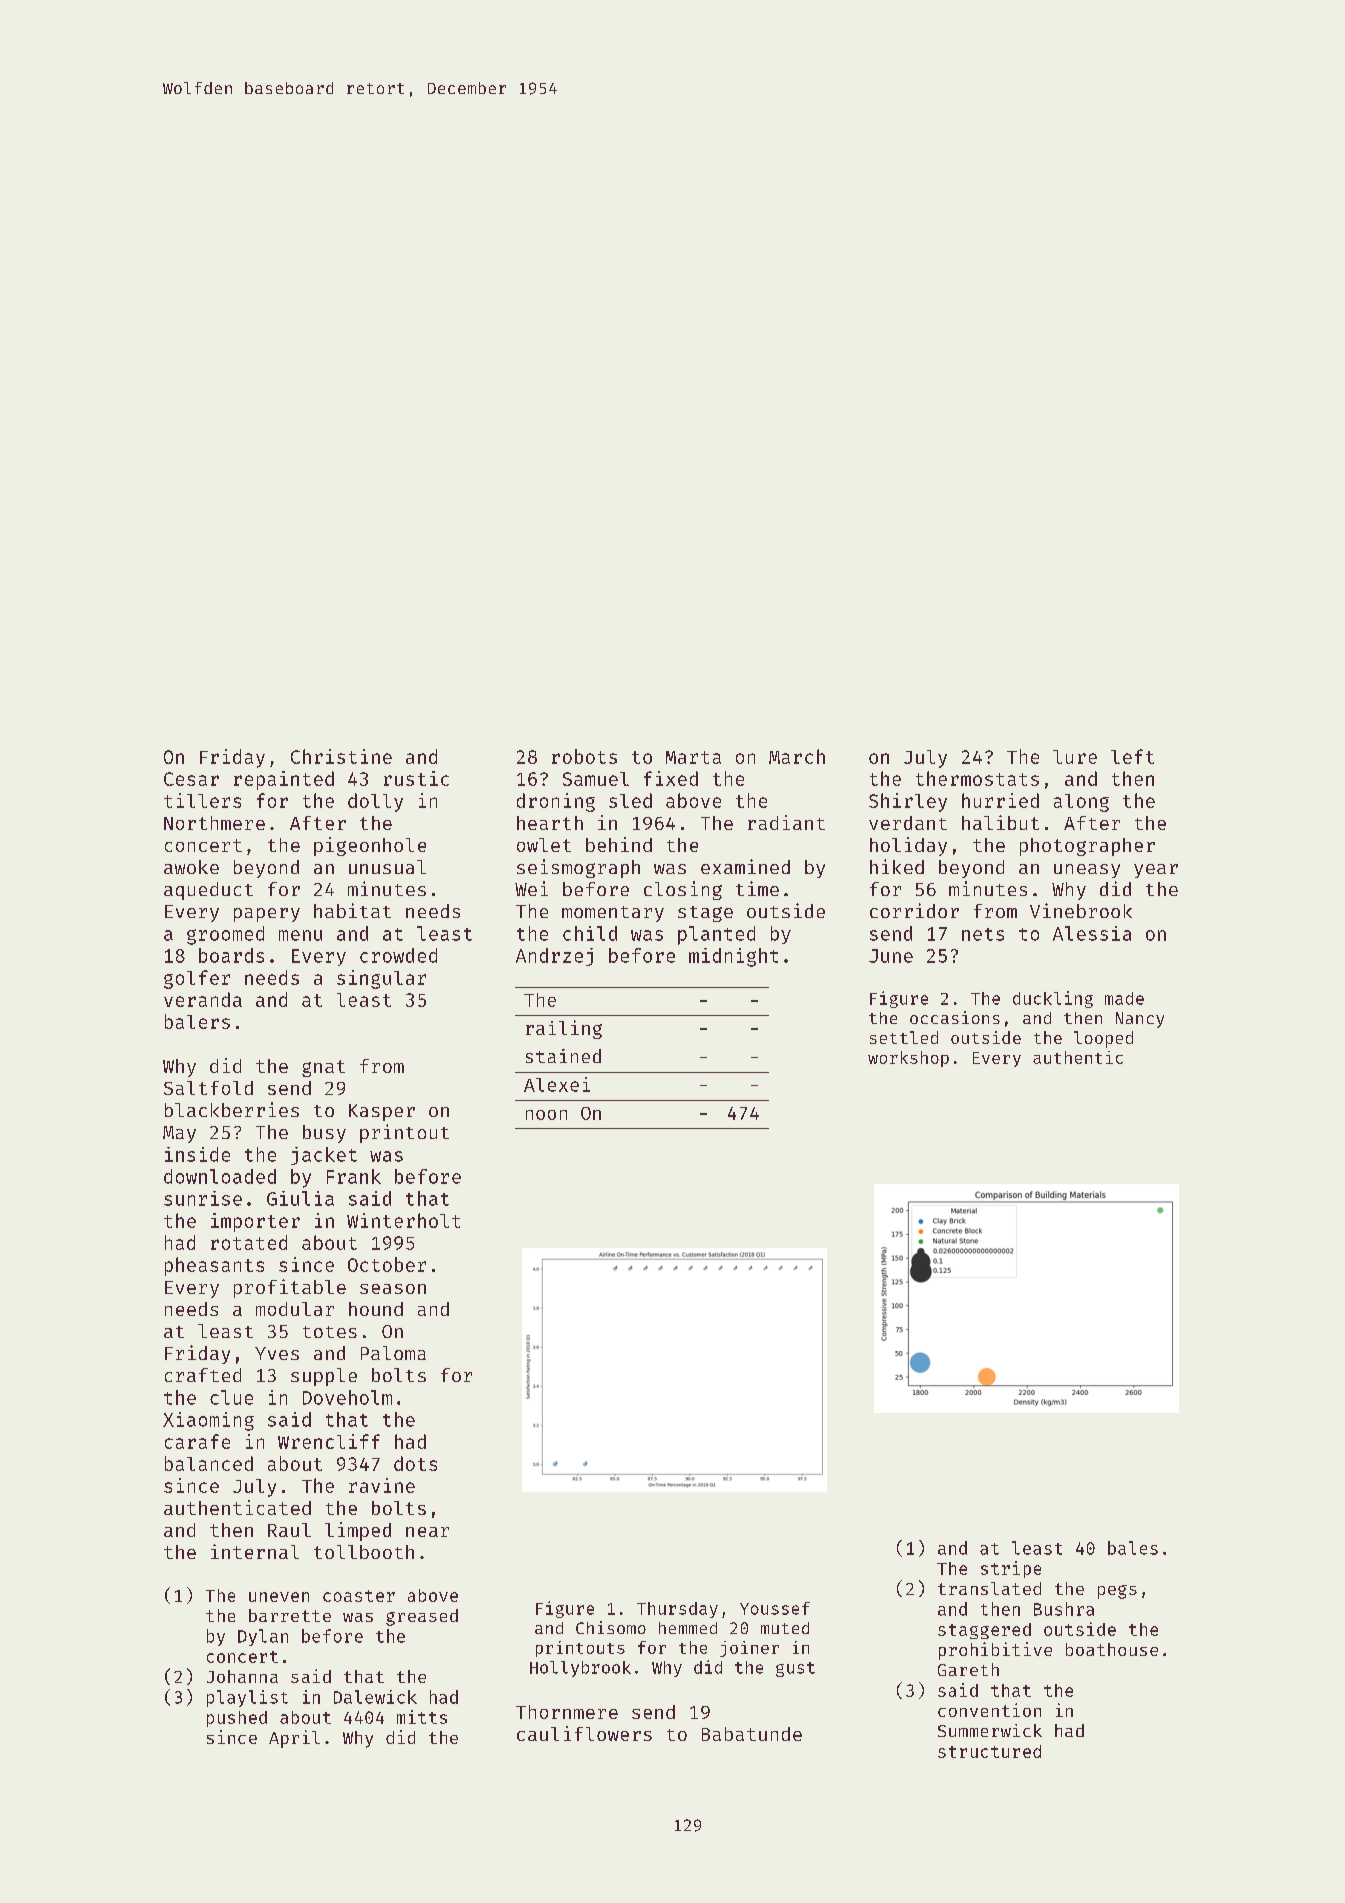  I want to click on Saltfold, so click(208, 1088).
